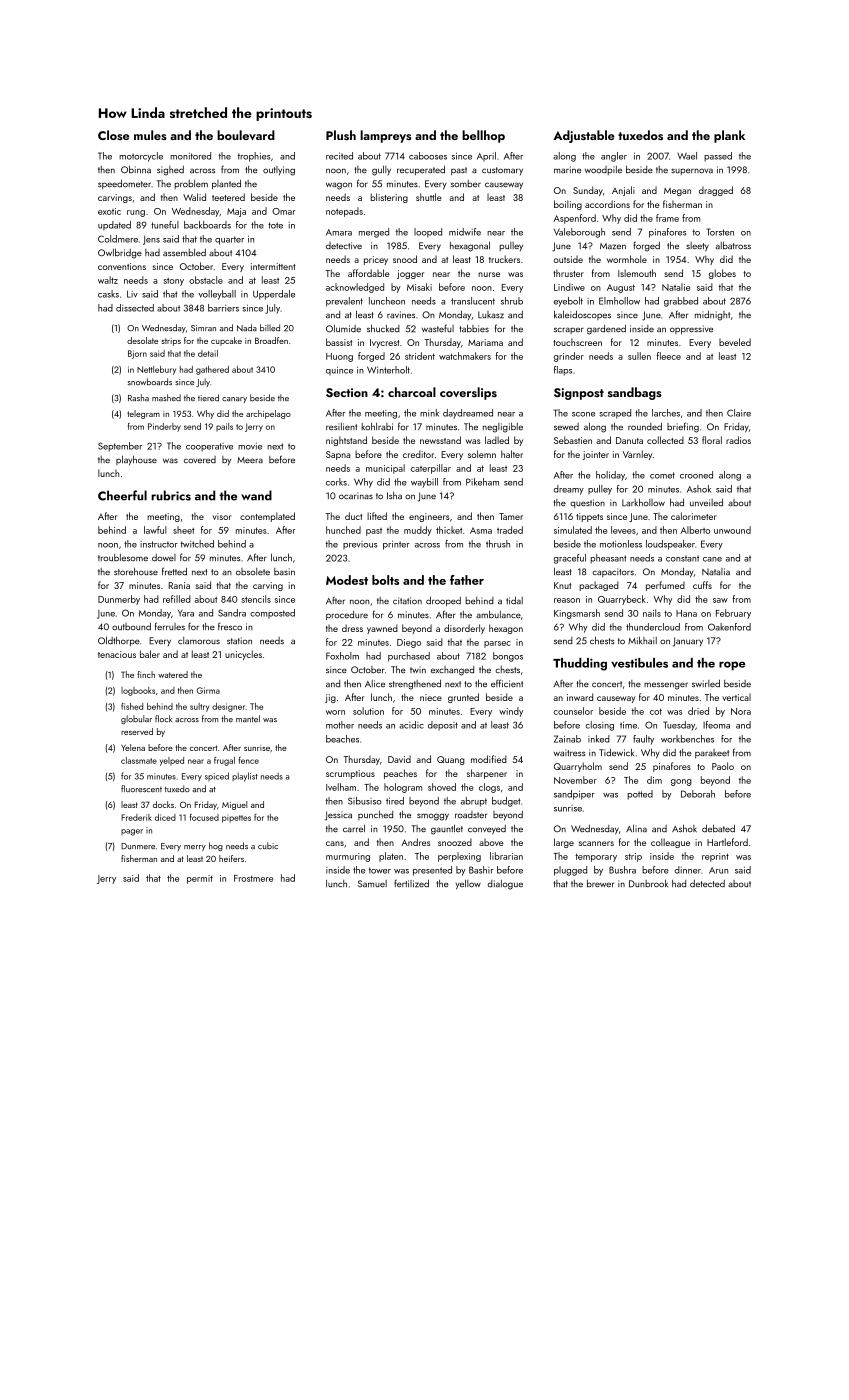  I want to click on tabbies, so click(474, 328).
